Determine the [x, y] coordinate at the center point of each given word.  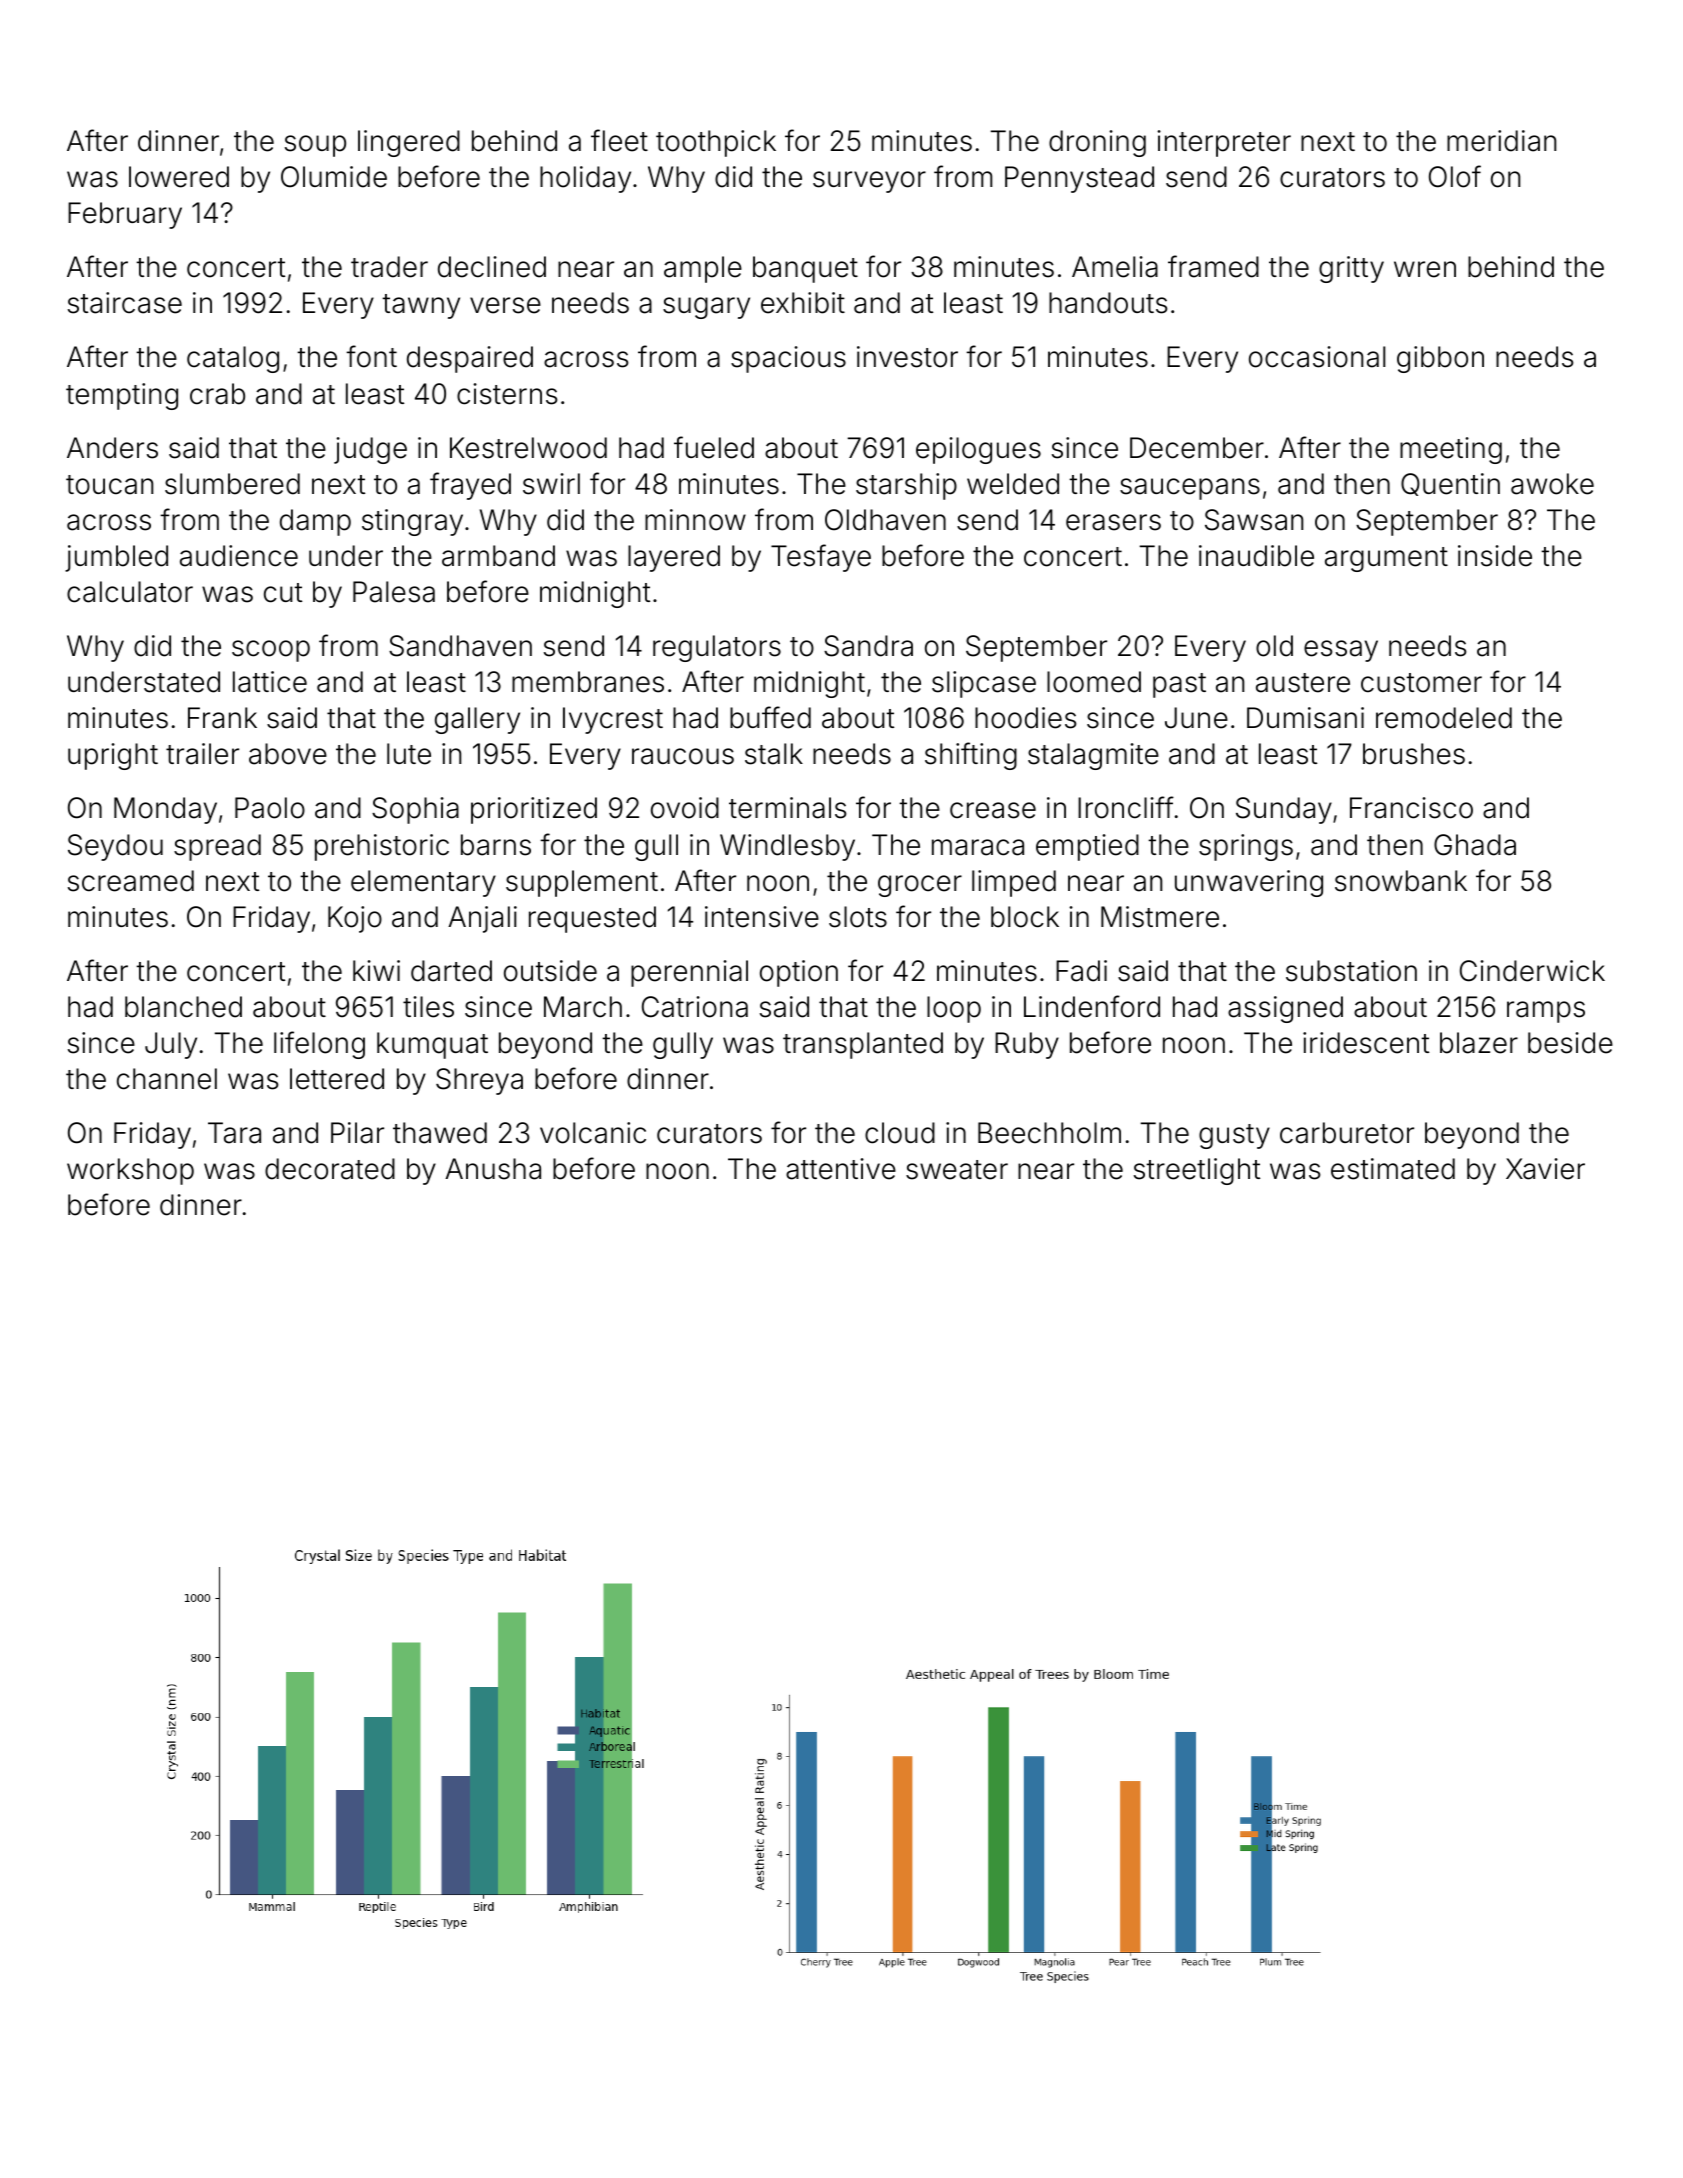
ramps [1546, 1012]
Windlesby [787, 847]
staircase [125, 303]
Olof [1455, 176]
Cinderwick [1532, 971]
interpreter [1224, 143]
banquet [805, 269]
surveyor [869, 182]
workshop [130, 1171]
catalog [233, 359]
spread [217, 847]
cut [283, 593]
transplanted [863, 1045]
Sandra [868, 646]
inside [1495, 556]
